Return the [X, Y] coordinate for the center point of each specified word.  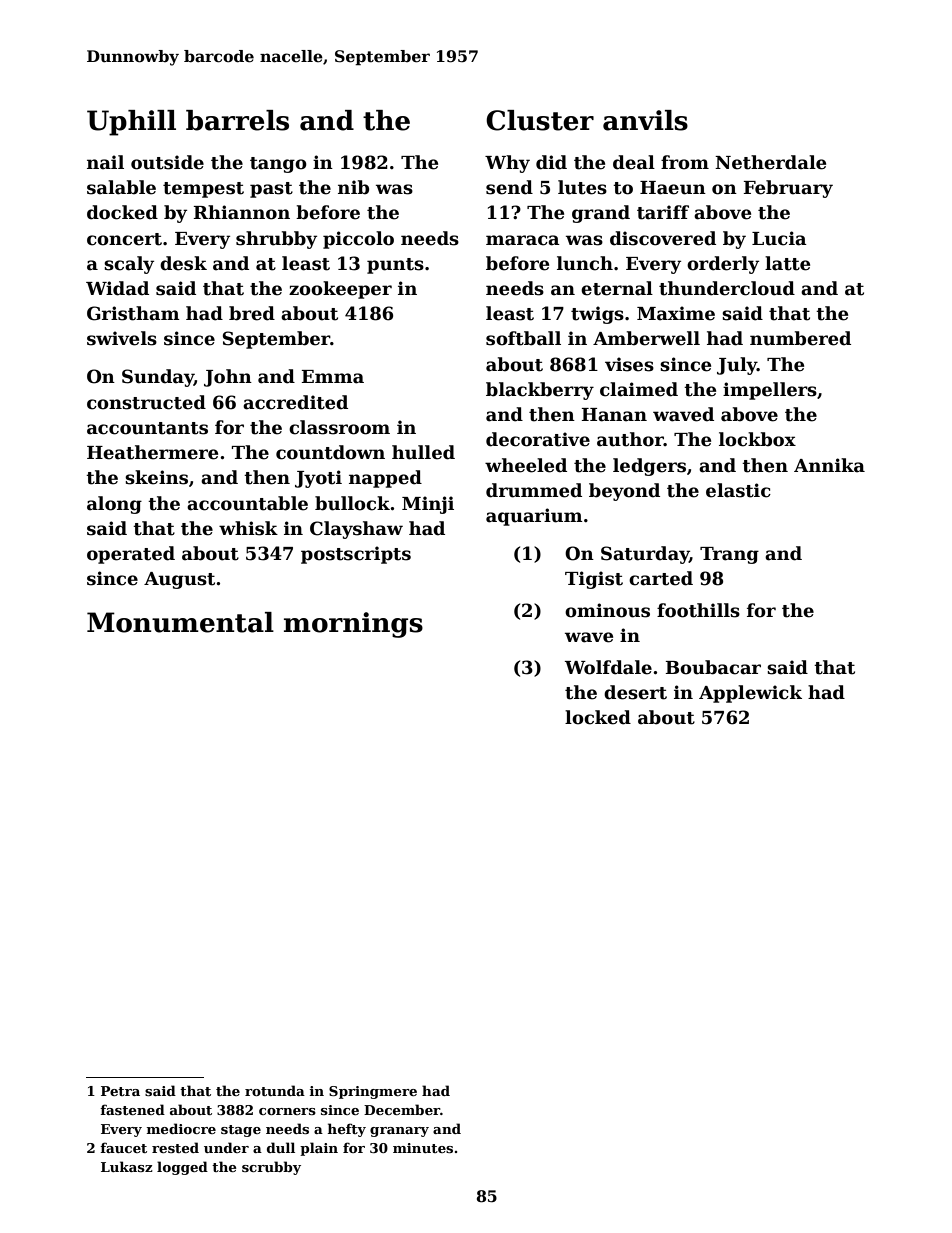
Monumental [180, 622]
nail [105, 162]
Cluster [540, 120]
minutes [423, 1148]
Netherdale [770, 162]
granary [399, 1132]
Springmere [373, 1092]
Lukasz [127, 1166]
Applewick [750, 694]
